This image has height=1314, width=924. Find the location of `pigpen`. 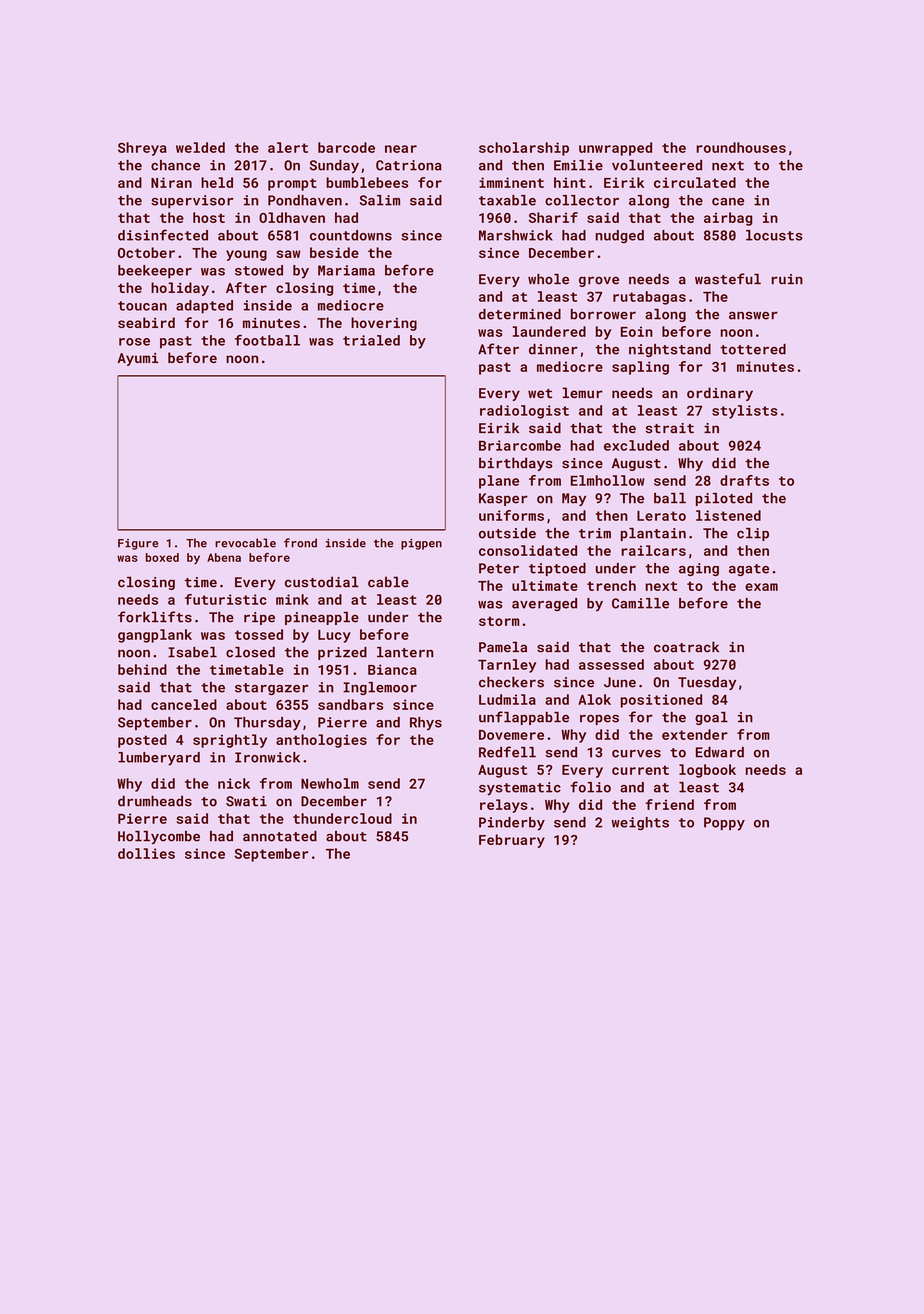

pigpen is located at coordinates (421, 544).
